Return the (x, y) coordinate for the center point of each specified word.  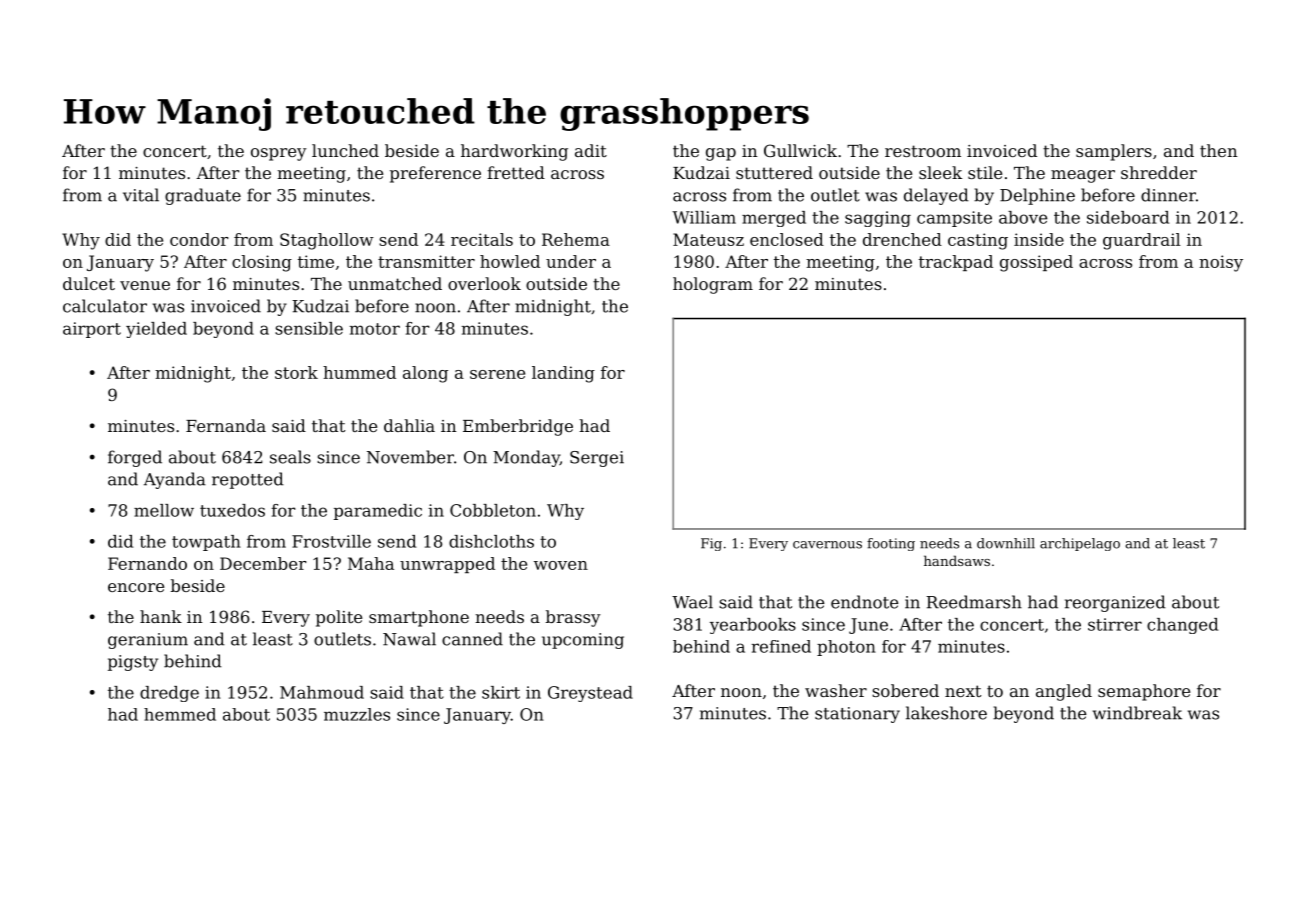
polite (339, 618)
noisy (1221, 263)
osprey (279, 154)
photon (846, 648)
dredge (169, 694)
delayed (936, 196)
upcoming (583, 641)
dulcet (89, 283)
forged (135, 458)
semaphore (1144, 692)
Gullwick (800, 150)
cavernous (827, 545)
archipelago (1080, 544)
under (571, 261)
